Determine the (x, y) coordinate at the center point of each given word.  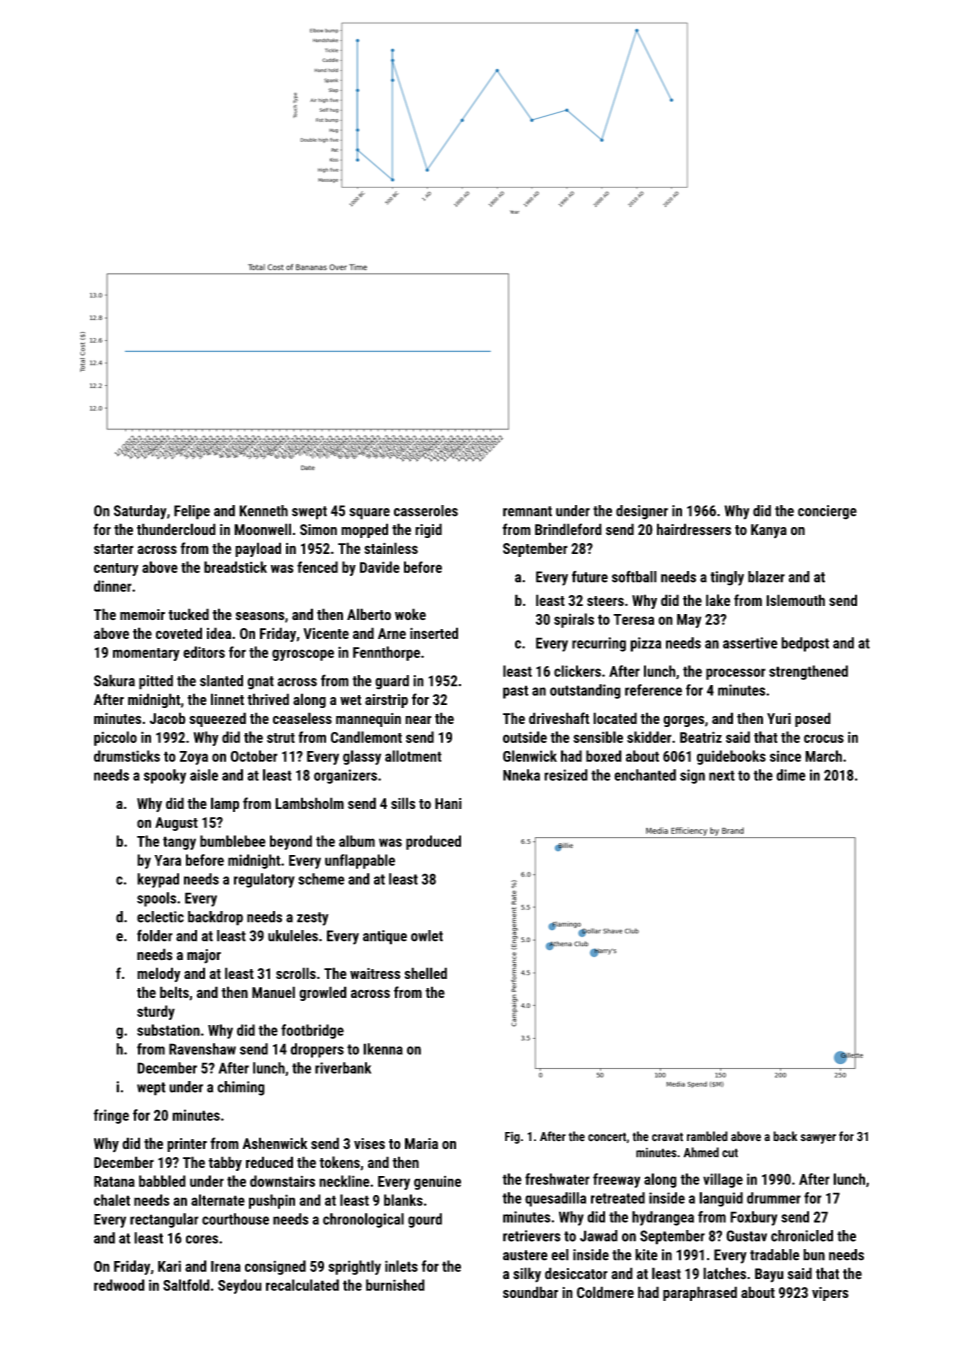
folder (155, 935)
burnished (395, 1285)
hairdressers (694, 529)
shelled (426, 973)
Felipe (192, 512)
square (369, 514)
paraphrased (700, 1293)
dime (791, 775)
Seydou (240, 1286)
